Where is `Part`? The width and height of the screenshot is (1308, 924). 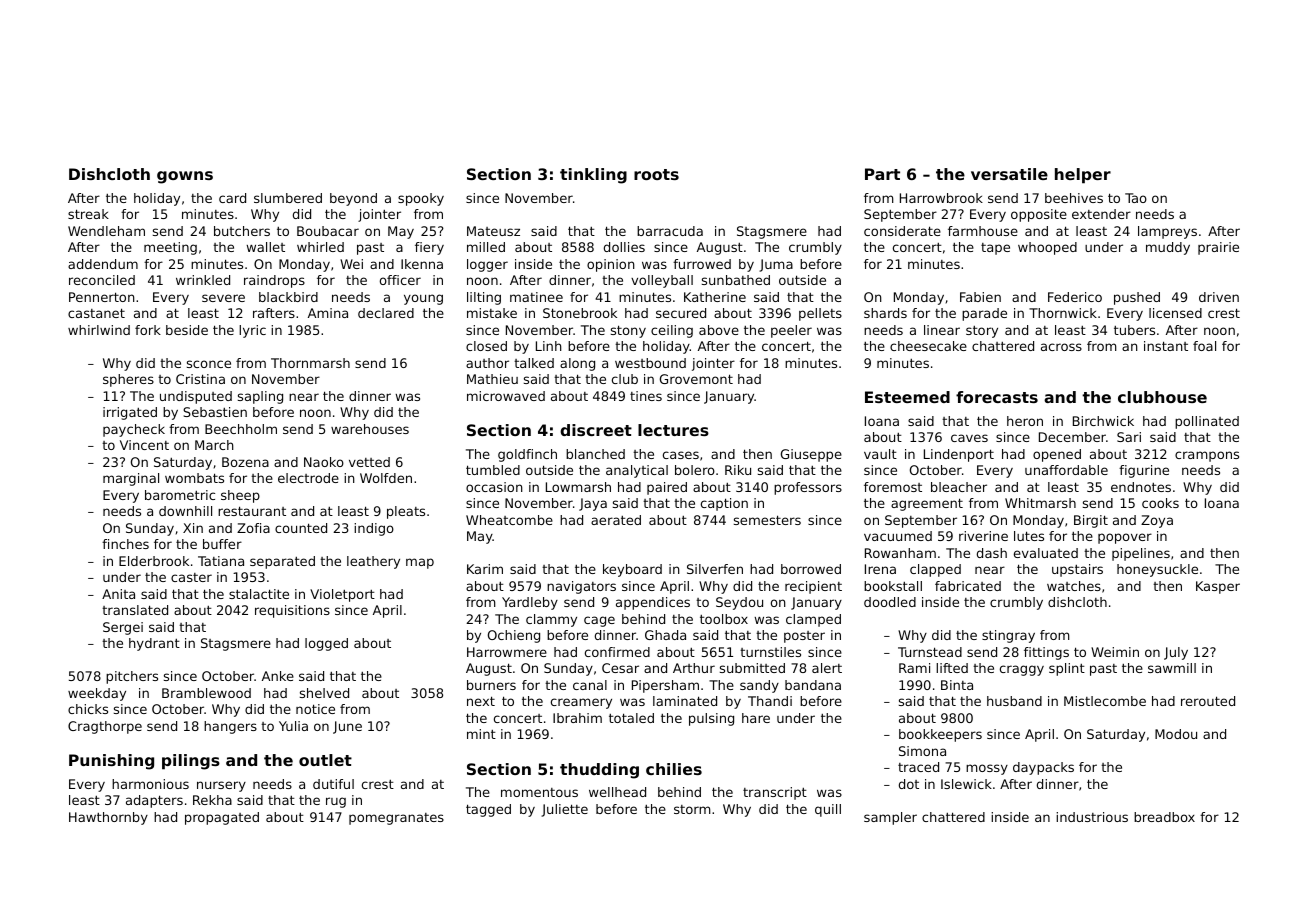 Part is located at coordinates (882, 174).
